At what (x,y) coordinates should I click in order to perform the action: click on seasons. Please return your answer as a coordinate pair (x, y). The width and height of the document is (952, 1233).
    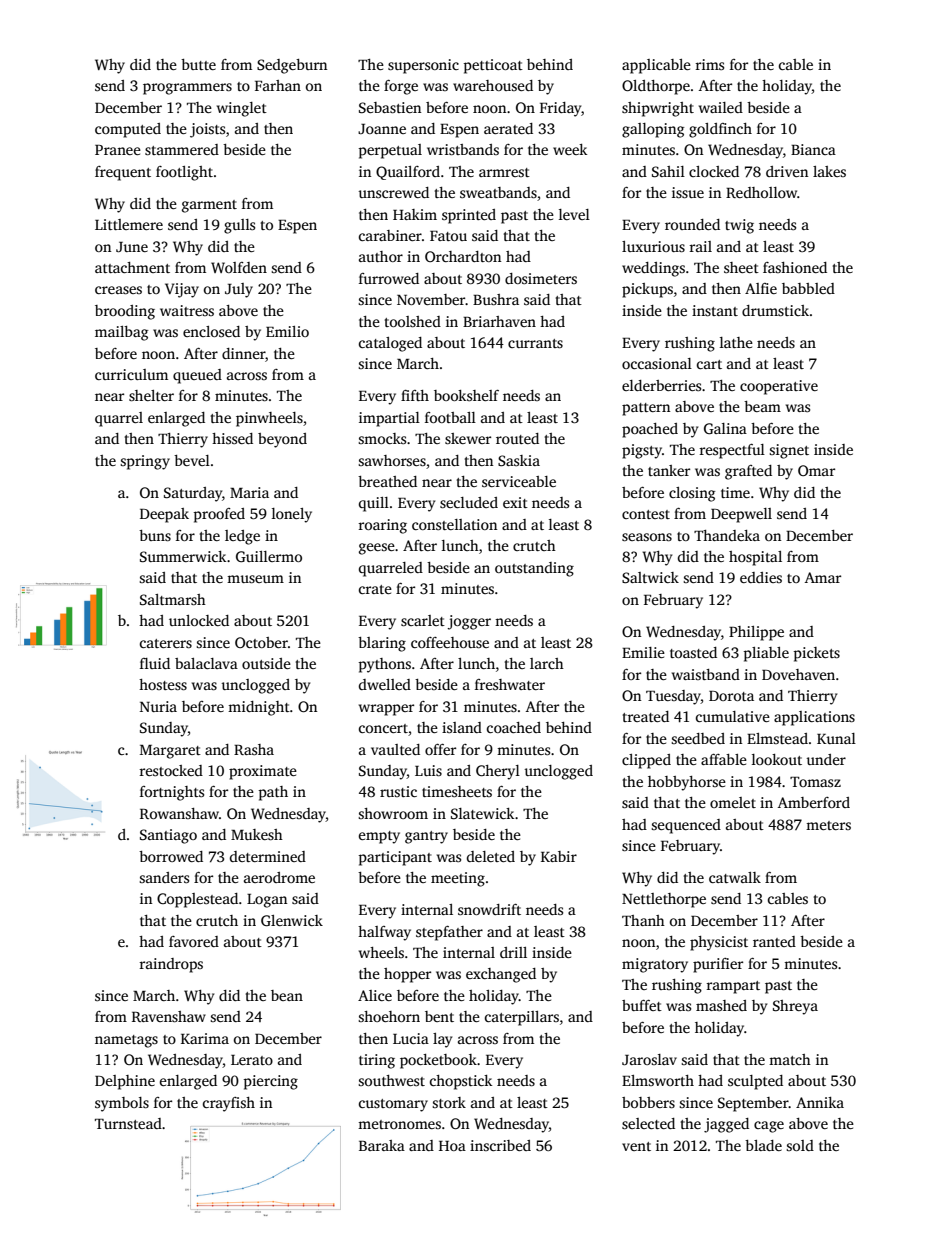
    Looking at the image, I should click on (647, 537).
